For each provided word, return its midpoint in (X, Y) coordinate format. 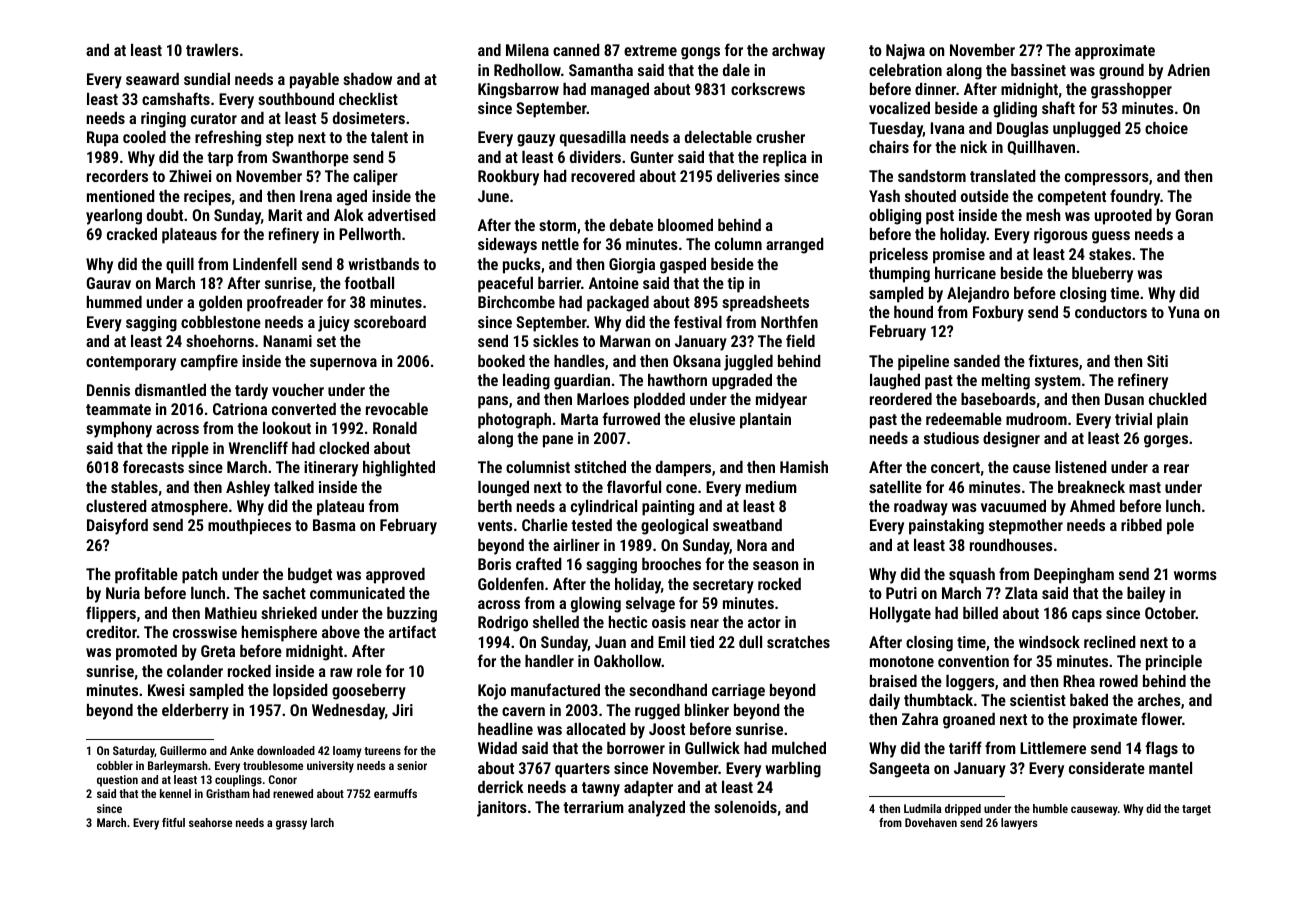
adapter (648, 789)
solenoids (745, 807)
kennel (175, 793)
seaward (152, 79)
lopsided (300, 692)
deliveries (748, 176)
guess (1111, 237)
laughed (895, 382)
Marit (285, 215)
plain (1172, 421)
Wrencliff (258, 447)
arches (1159, 700)
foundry (1135, 197)
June (493, 196)
